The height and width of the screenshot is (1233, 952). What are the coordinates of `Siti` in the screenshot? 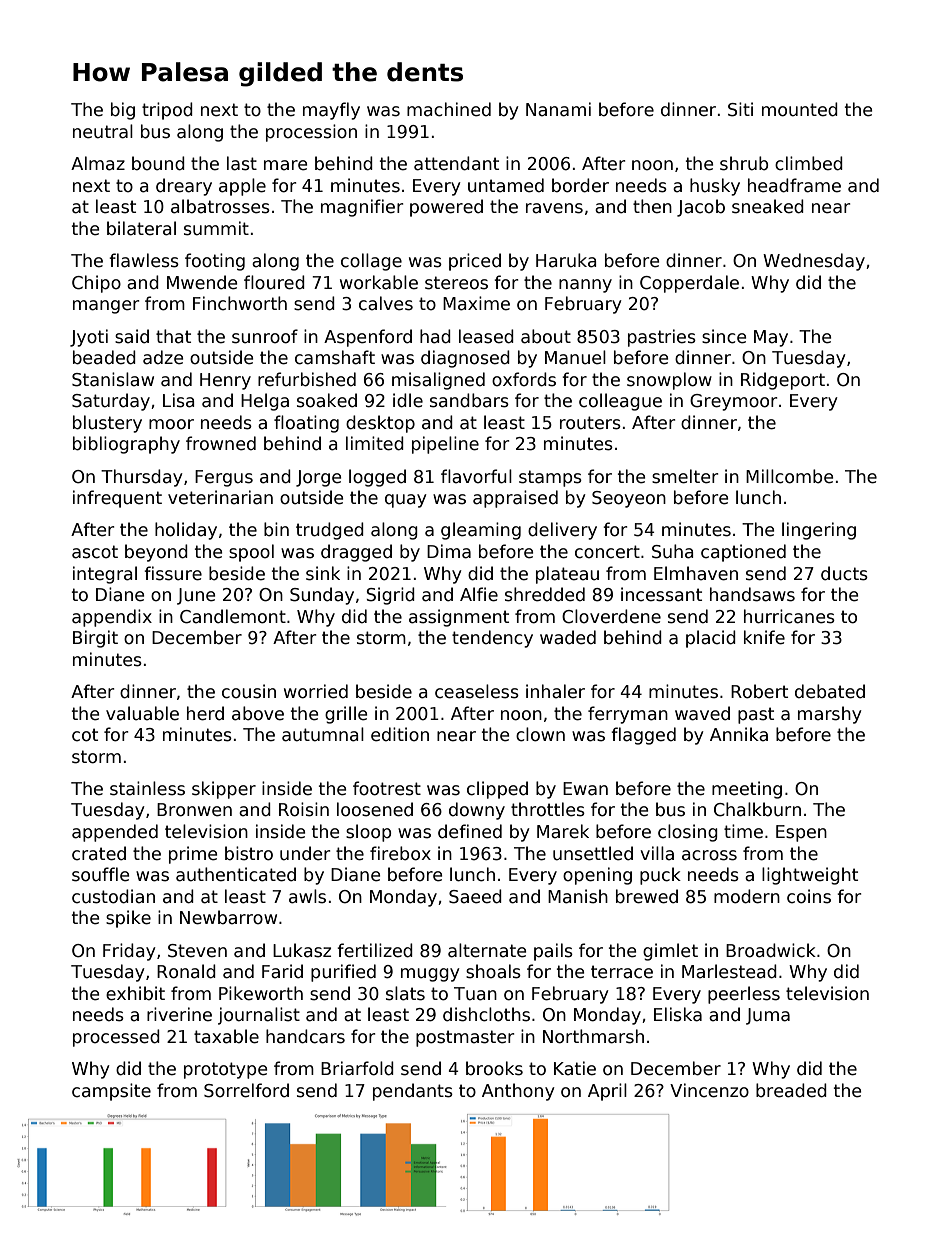 It's located at (740, 109).
